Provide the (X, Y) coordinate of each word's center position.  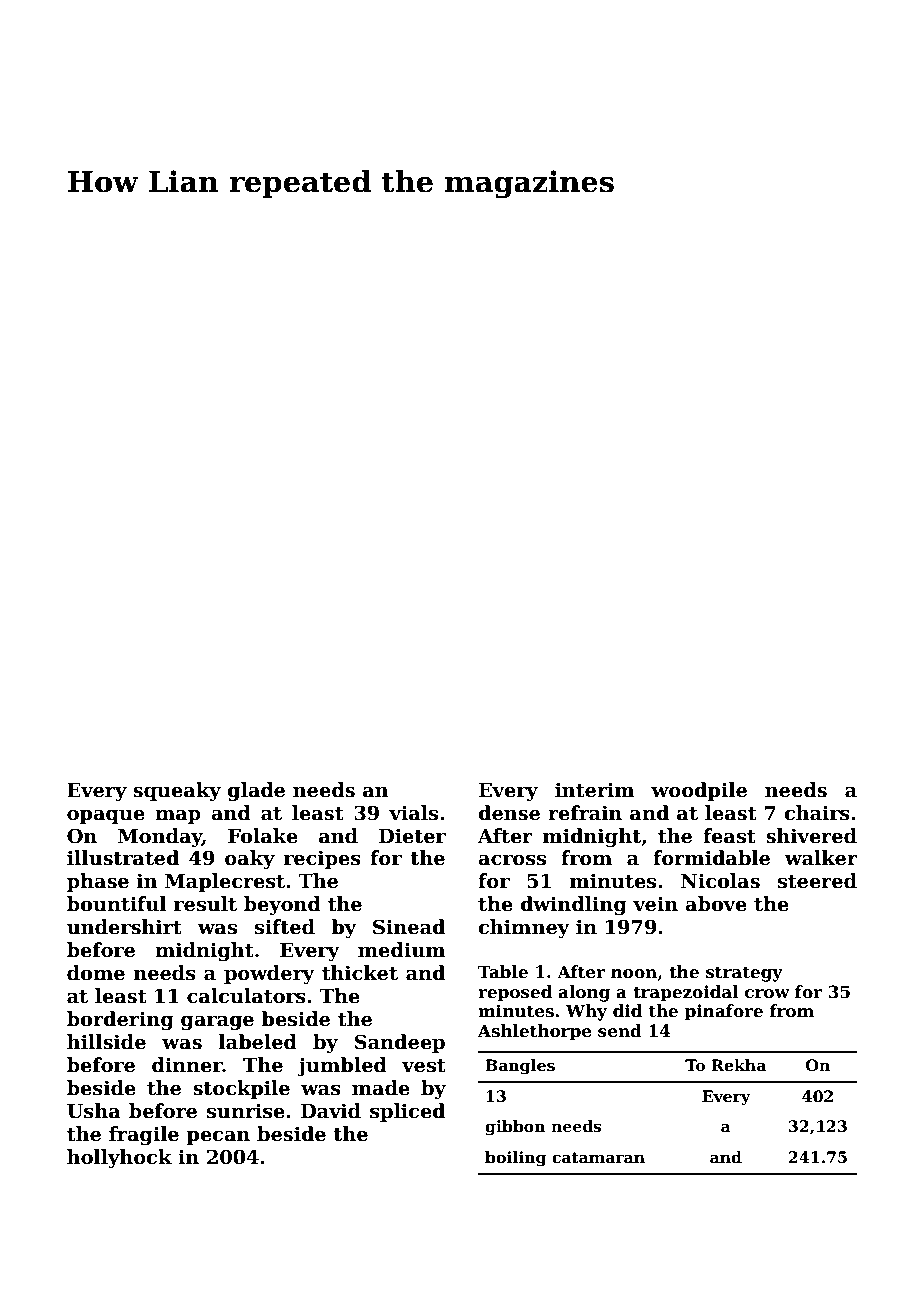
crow (767, 994)
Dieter (412, 836)
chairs (817, 813)
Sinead (409, 927)
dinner (187, 1065)
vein (655, 904)
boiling (516, 1159)
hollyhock (119, 1158)
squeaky (177, 791)
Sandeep (400, 1043)
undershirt (124, 927)
